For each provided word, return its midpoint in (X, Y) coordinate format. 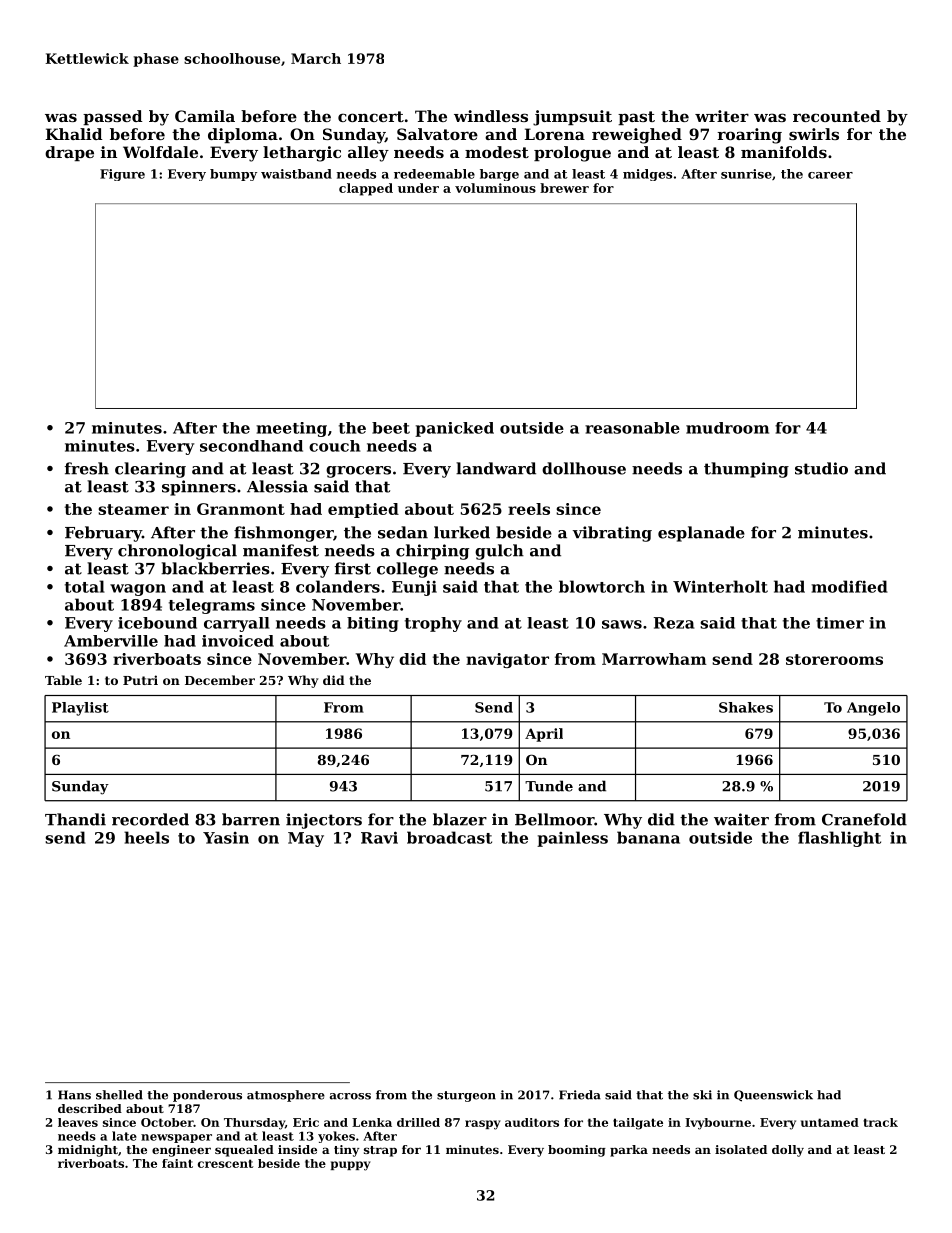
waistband (296, 174)
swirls (814, 134)
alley (368, 154)
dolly (788, 1151)
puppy (351, 1166)
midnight (88, 1151)
